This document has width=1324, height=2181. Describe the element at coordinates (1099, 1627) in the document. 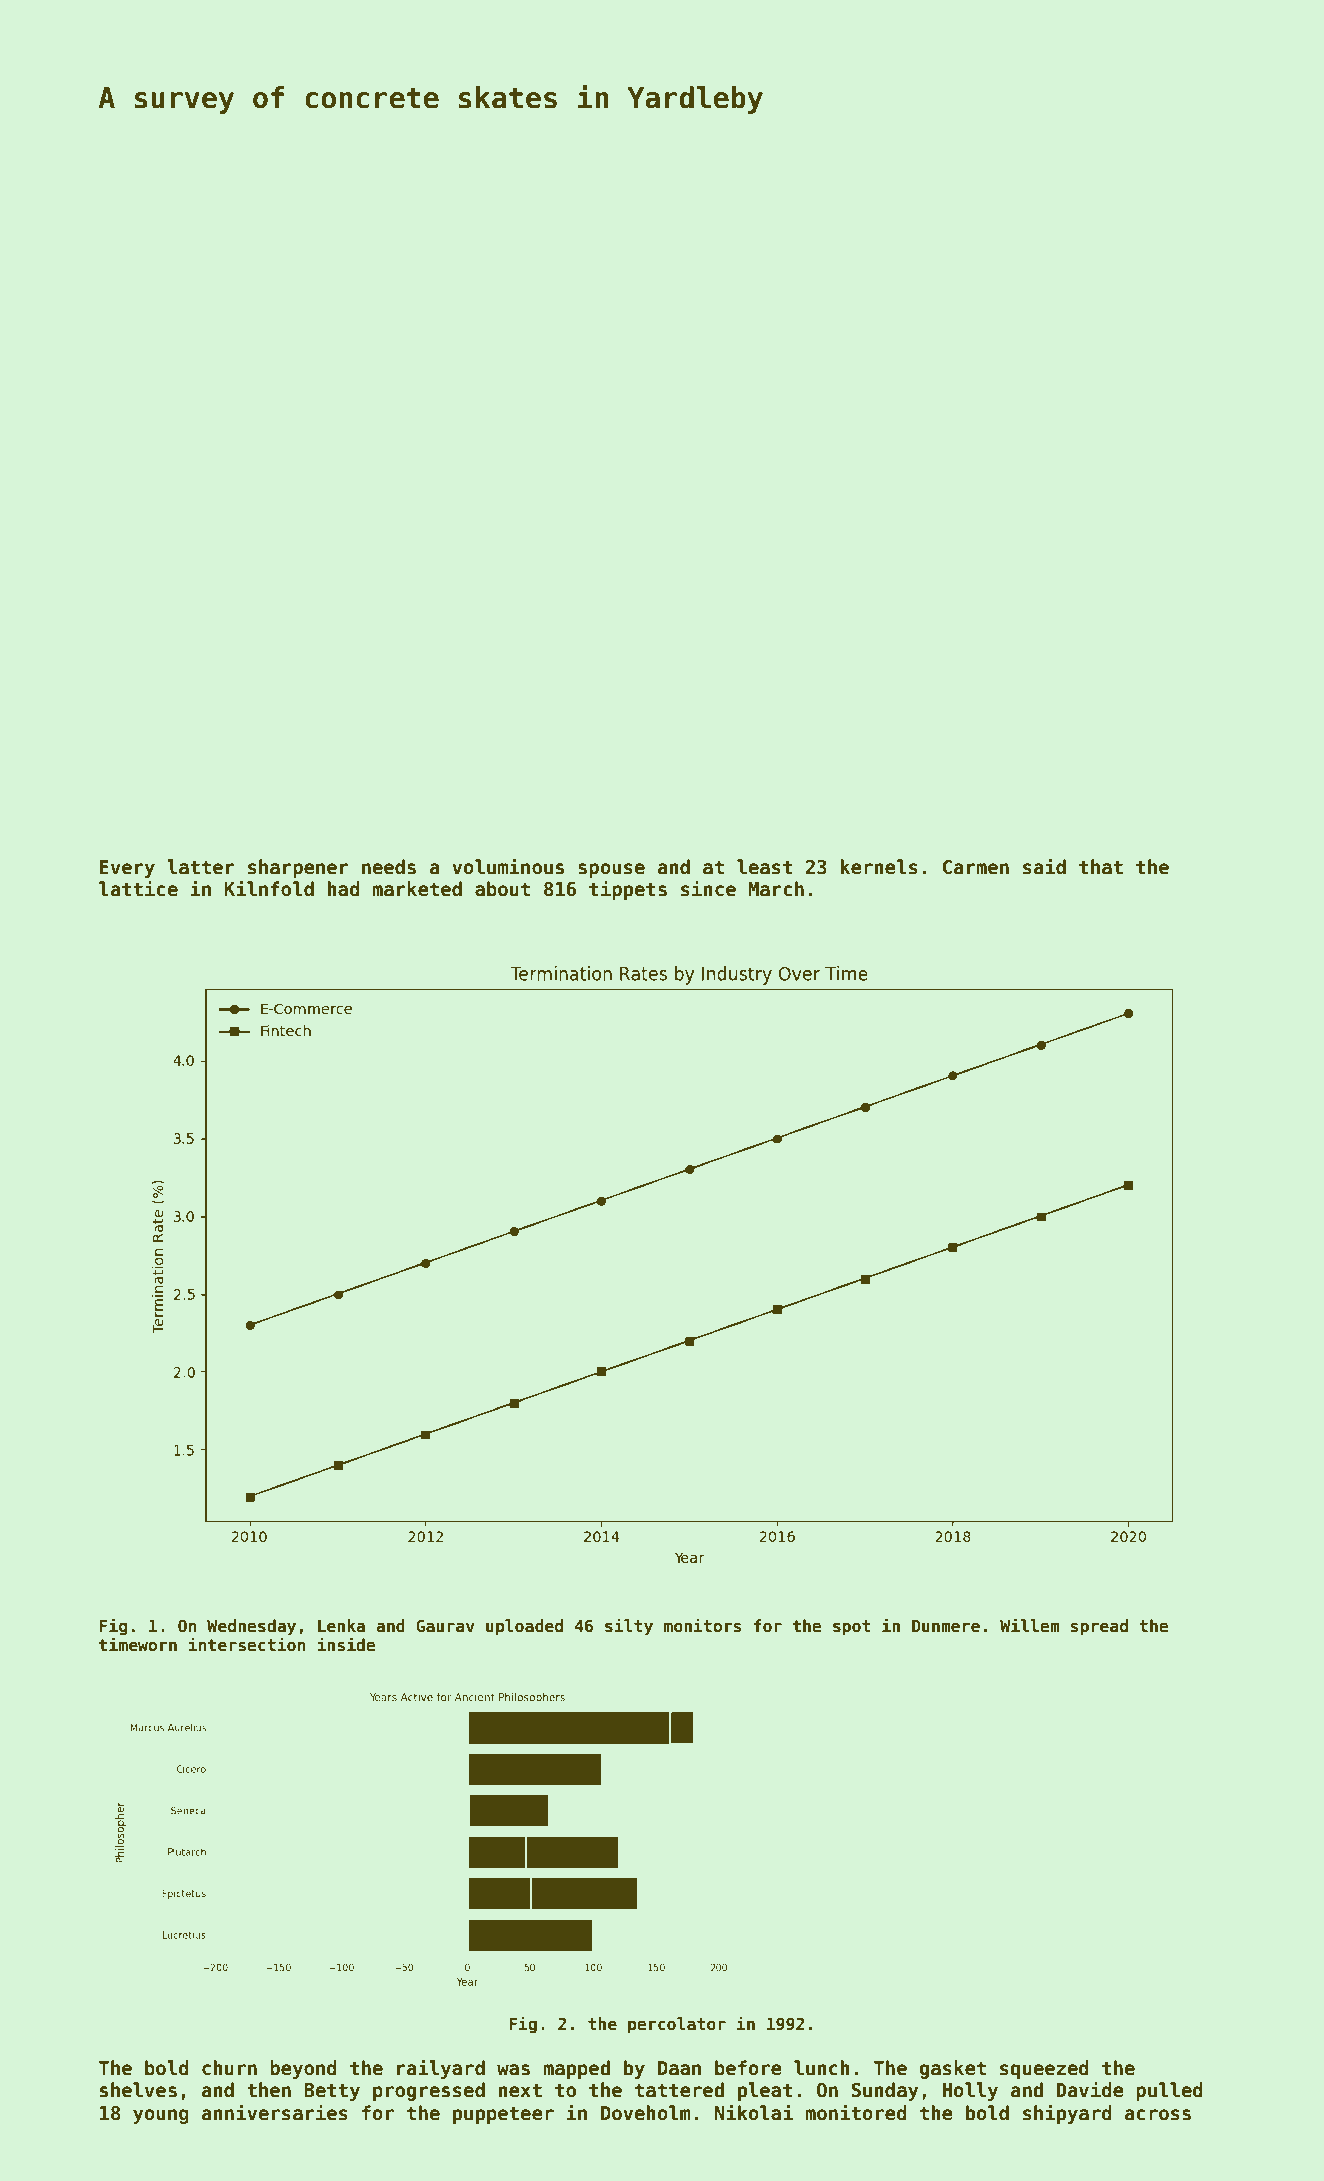

I see `spread` at that location.
